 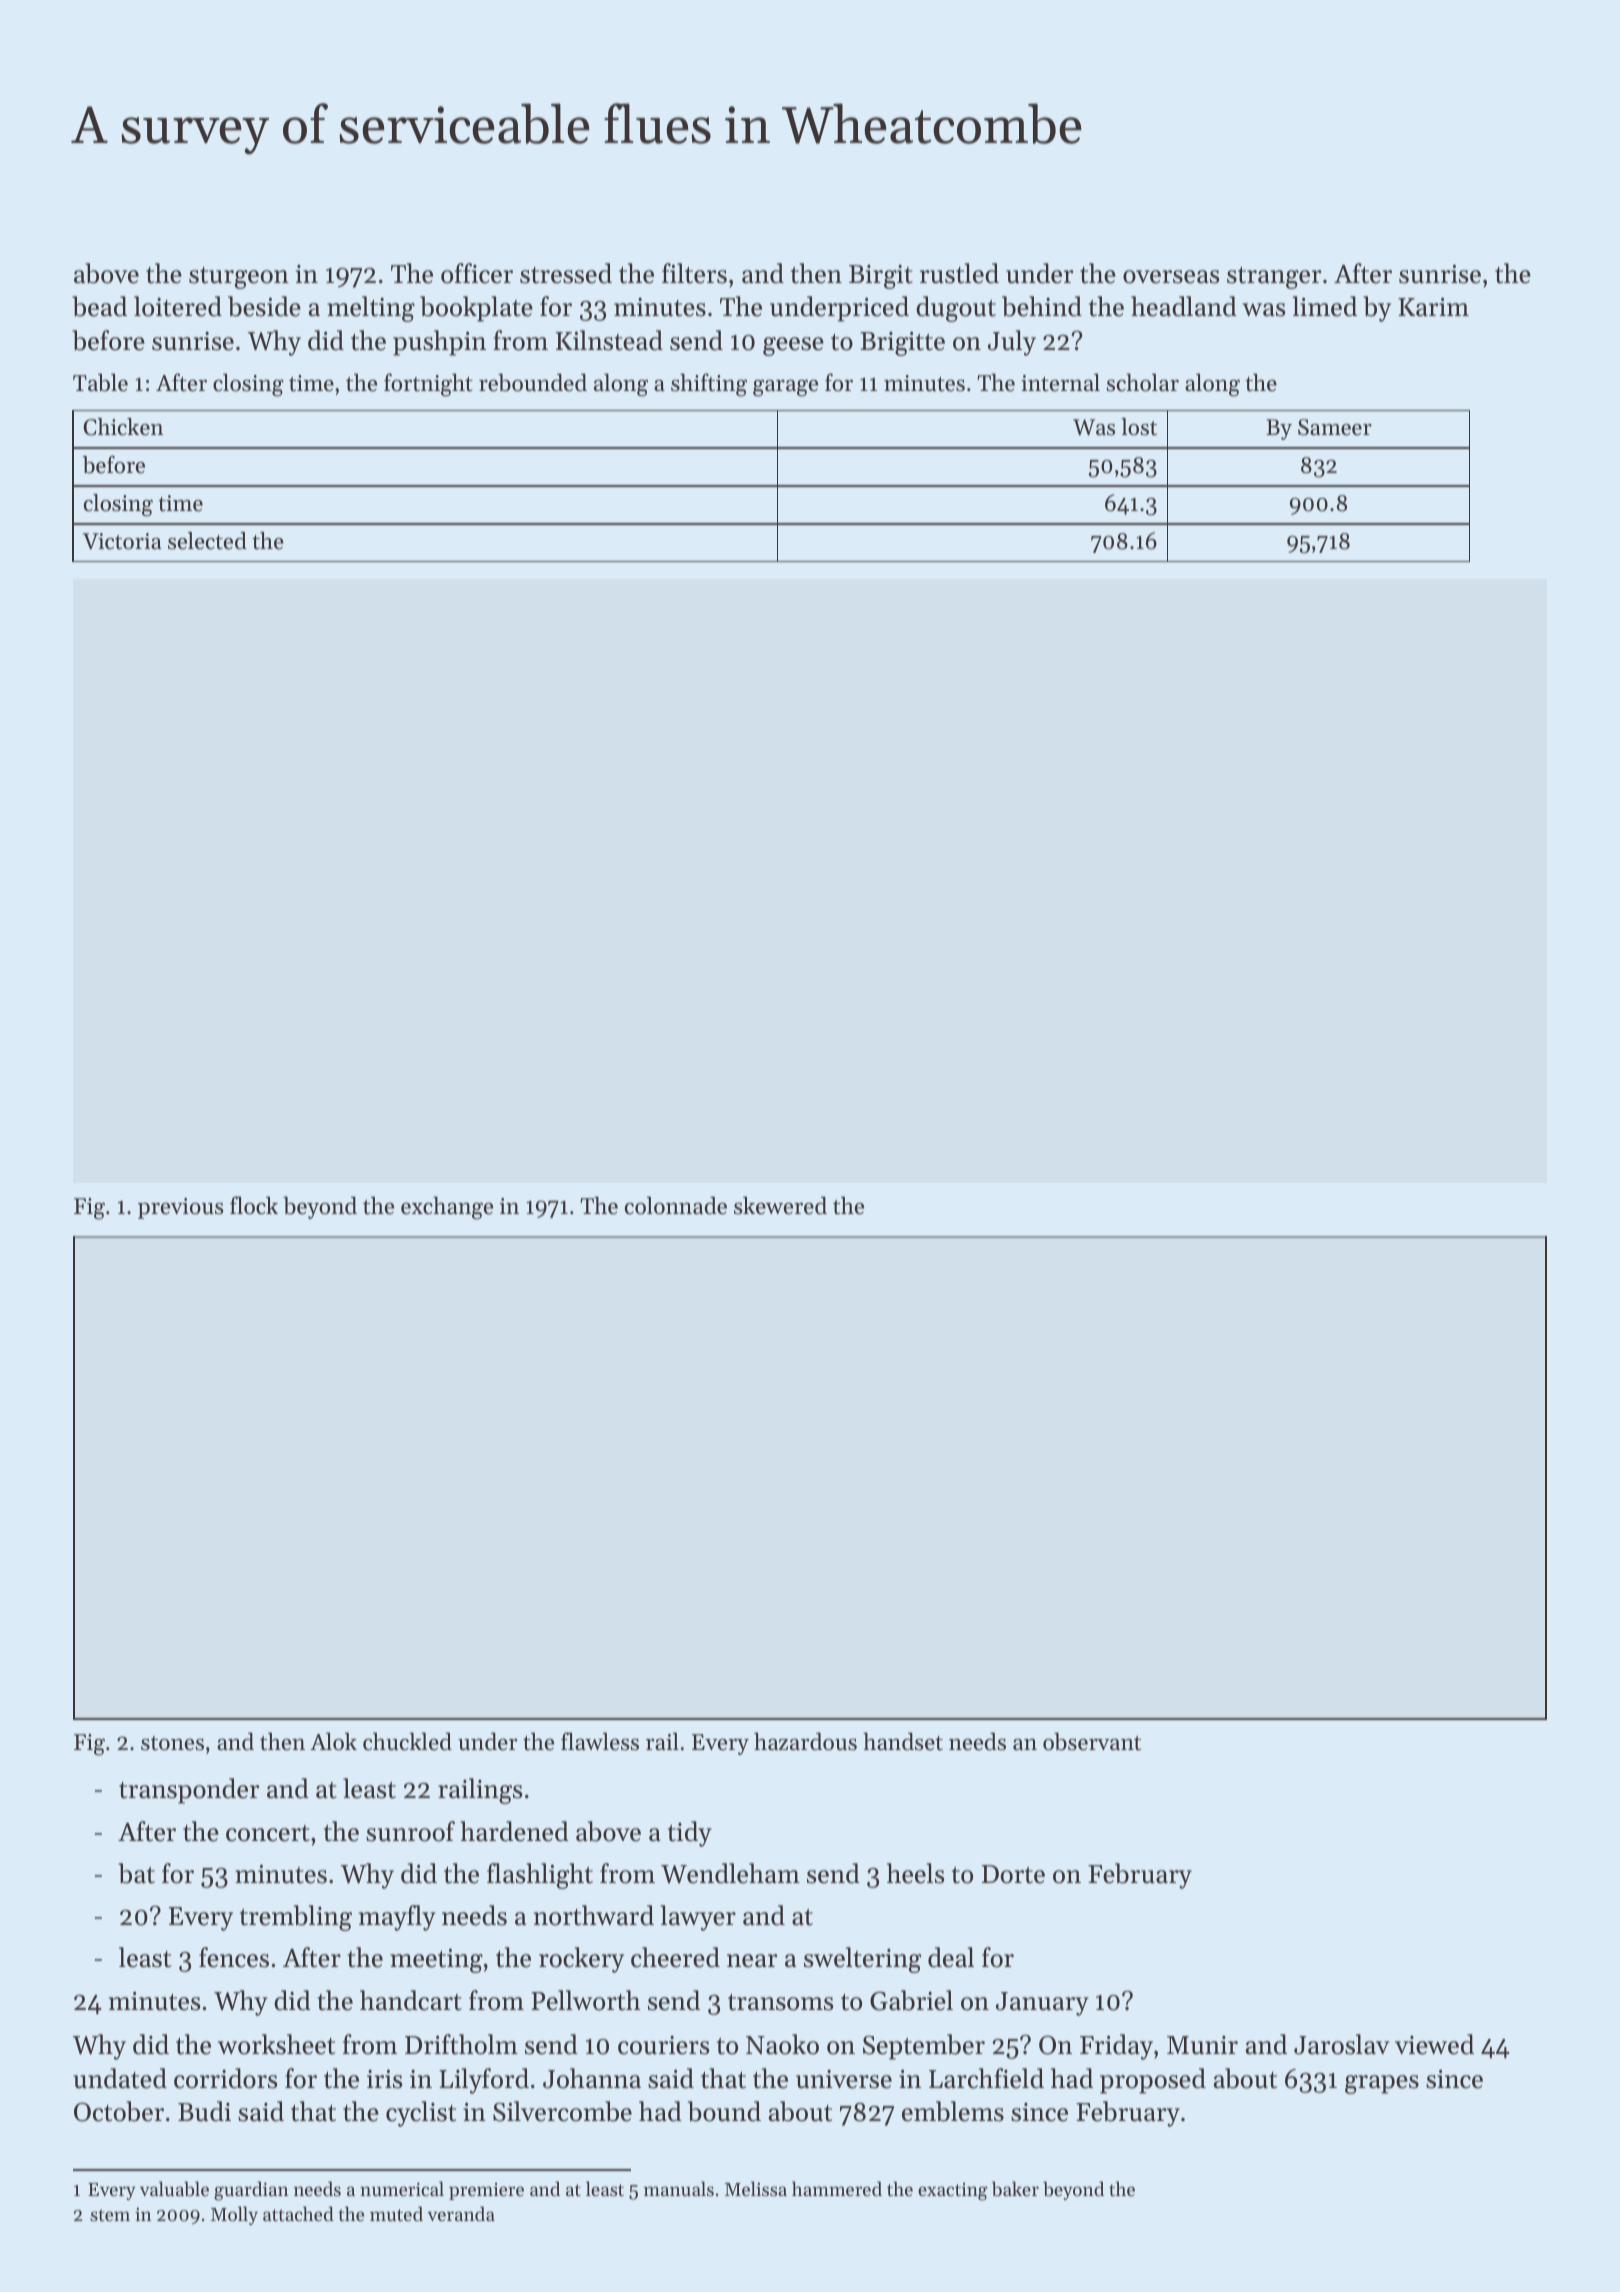 I want to click on lost, so click(x=1139, y=427).
